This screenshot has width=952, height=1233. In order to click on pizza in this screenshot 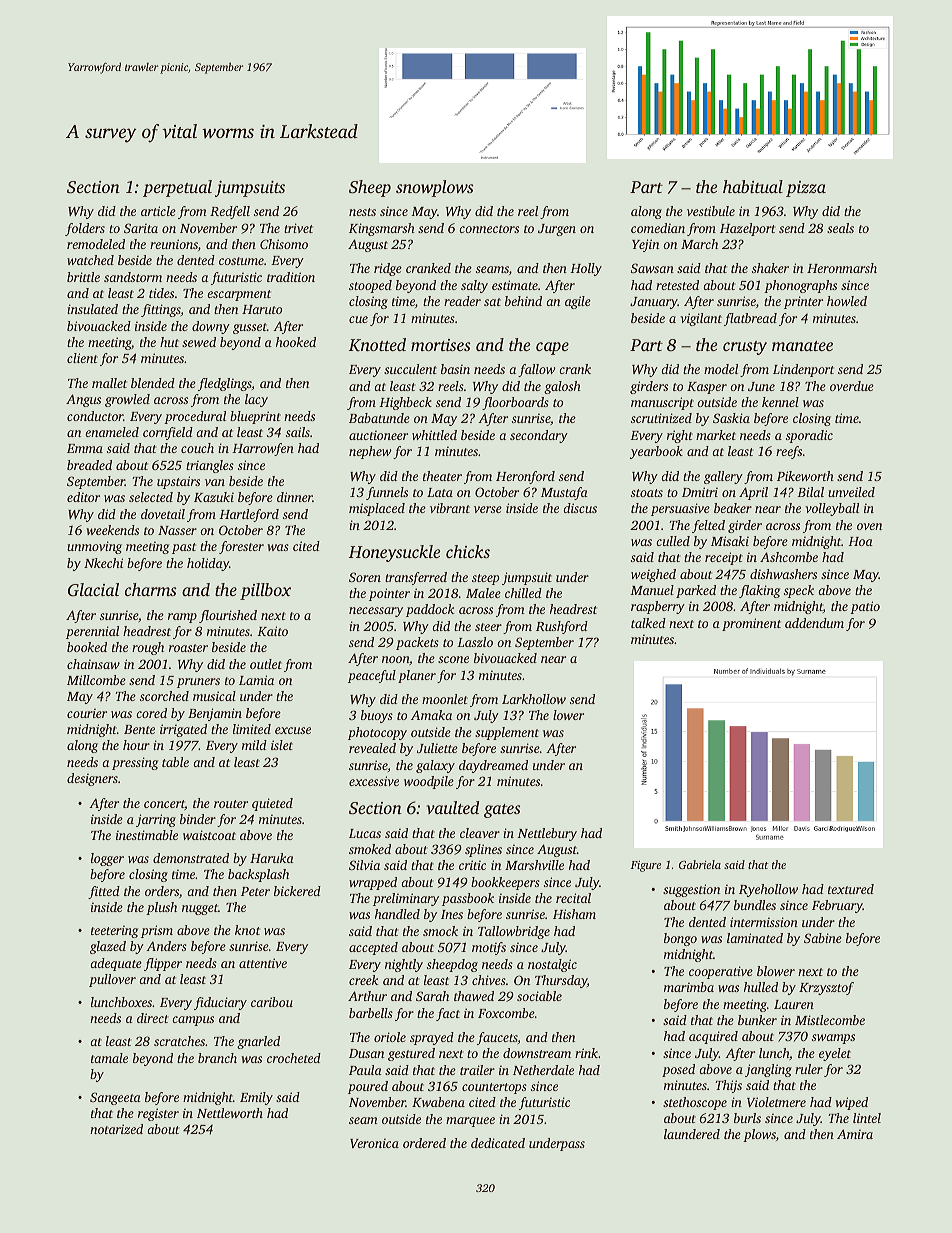, I will do `click(806, 189)`.
